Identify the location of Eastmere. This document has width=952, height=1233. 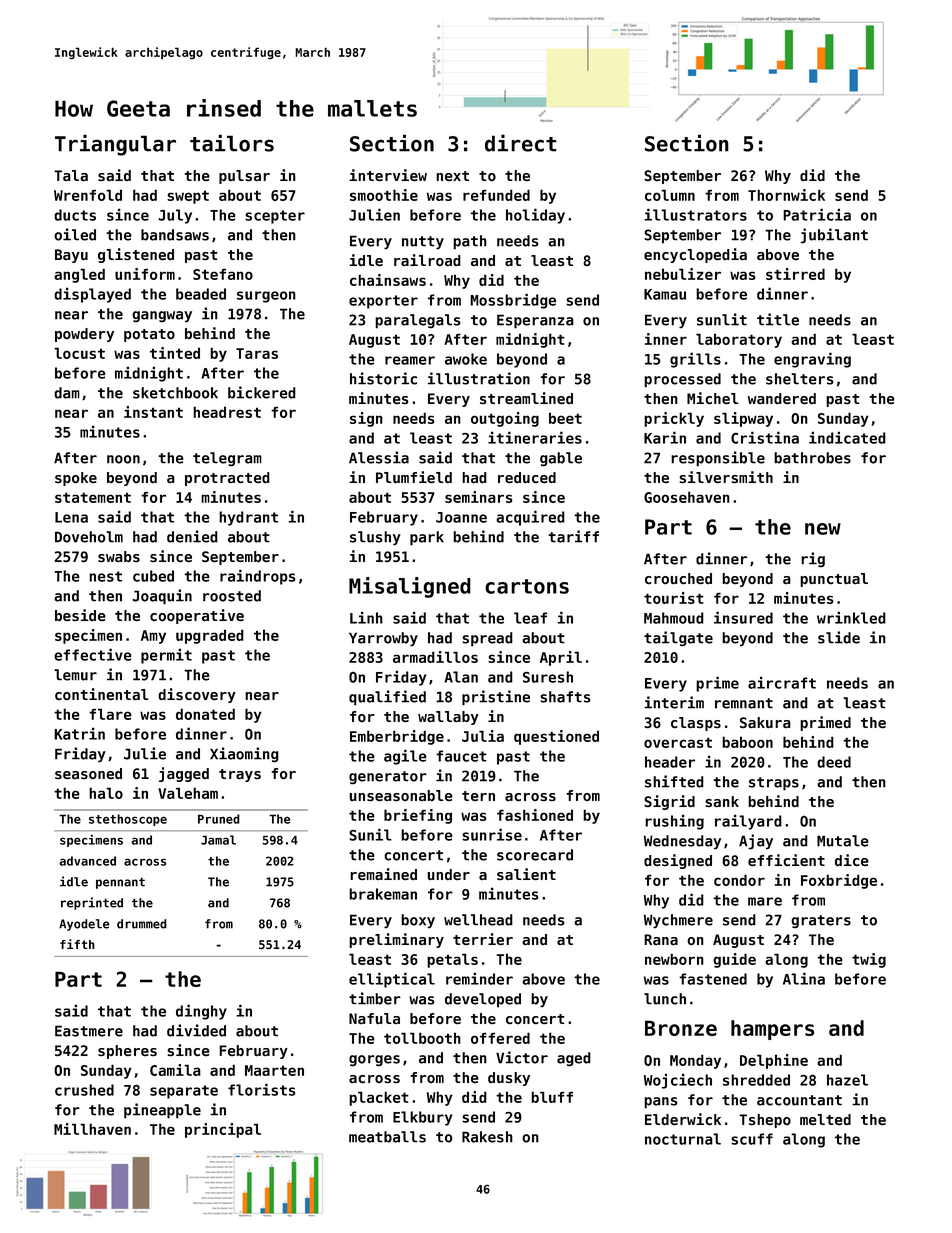
(89, 1031).
